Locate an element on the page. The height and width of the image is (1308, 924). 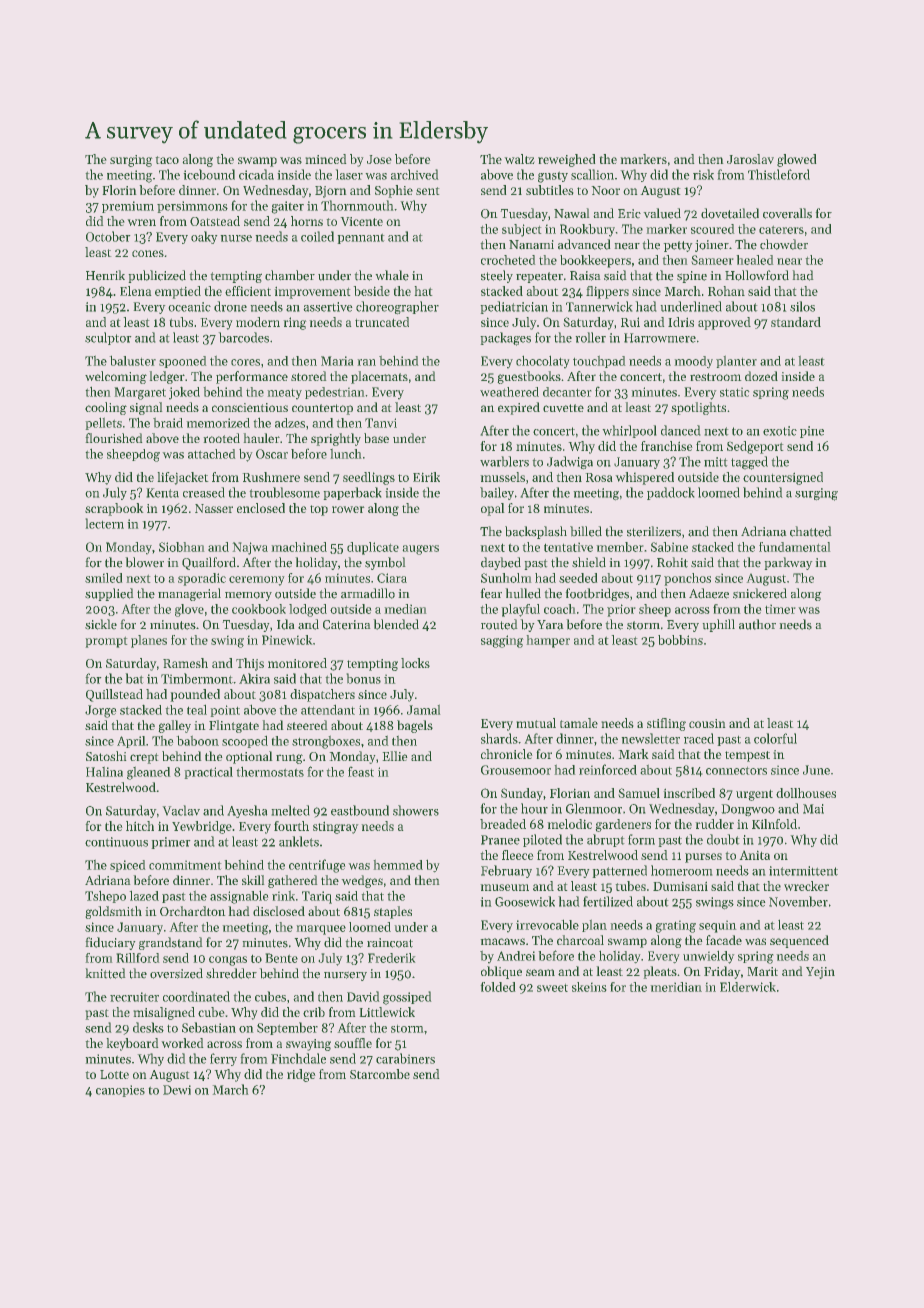
chamber is located at coordinates (290, 275).
